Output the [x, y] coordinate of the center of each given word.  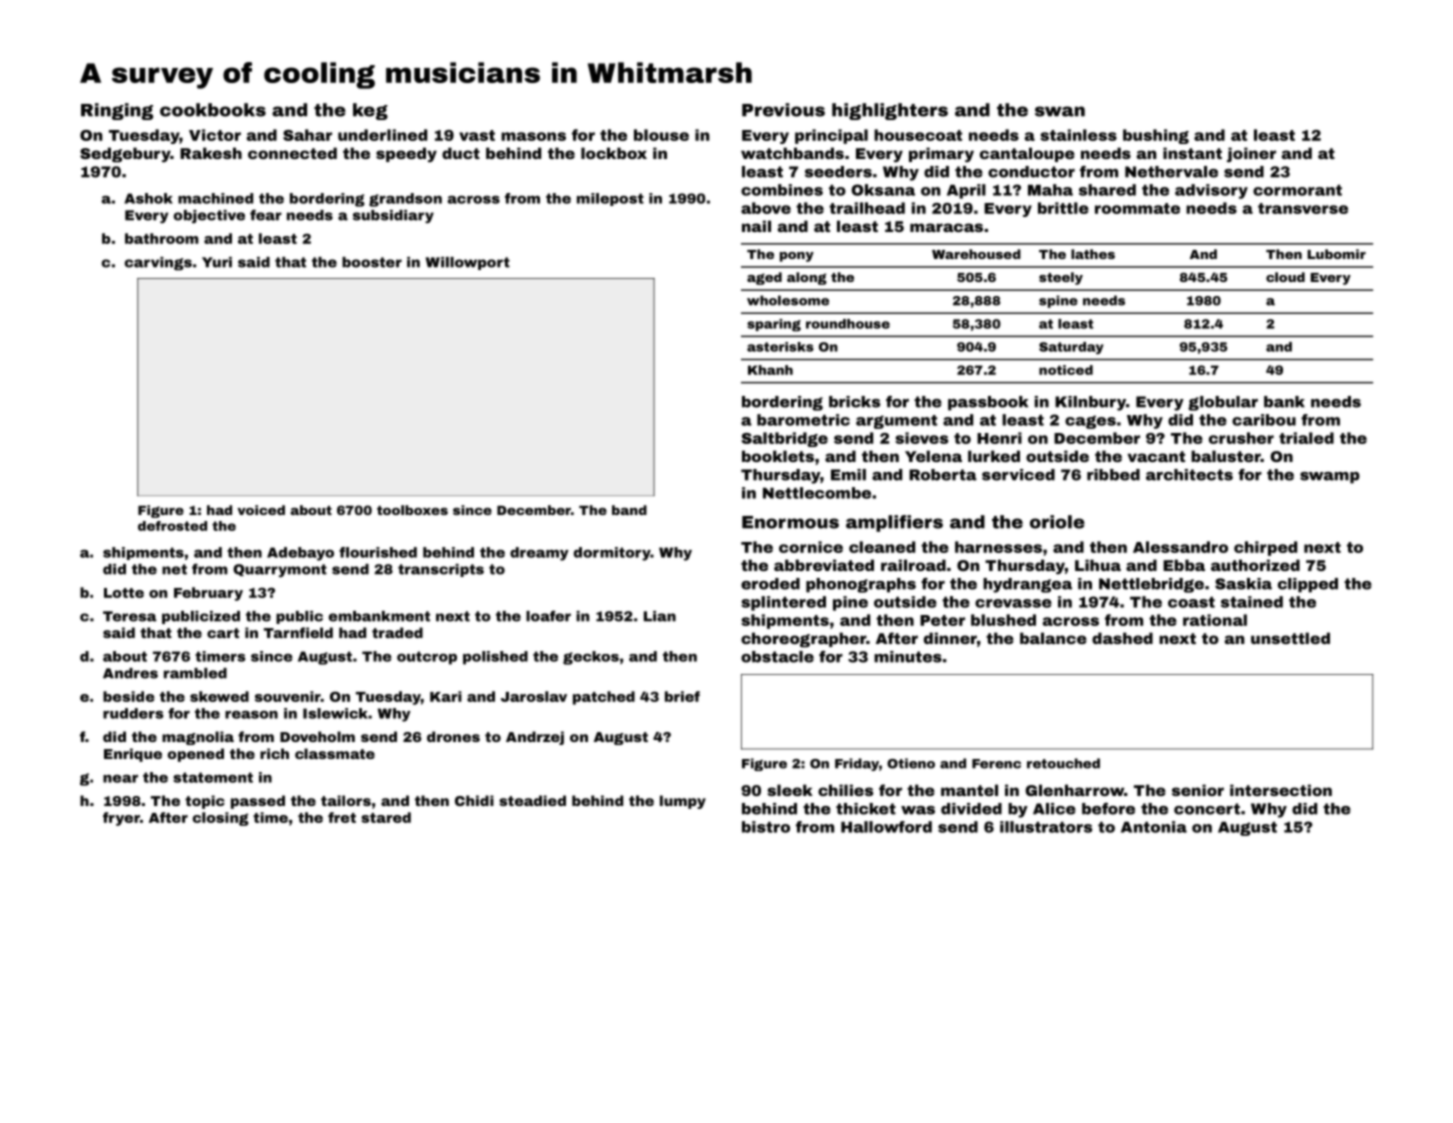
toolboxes [412, 510]
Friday [857, 764]
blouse [661, 135]
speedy [406, 155]
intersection [1281, 790]
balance [1053, 638]
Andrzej [535, 738]
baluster [1226, 456]
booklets [778, 456]
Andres [130, 673]
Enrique [133, 755]
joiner [1251, 155]
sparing [774, 325]
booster [372, 262]
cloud [1285, 277]
